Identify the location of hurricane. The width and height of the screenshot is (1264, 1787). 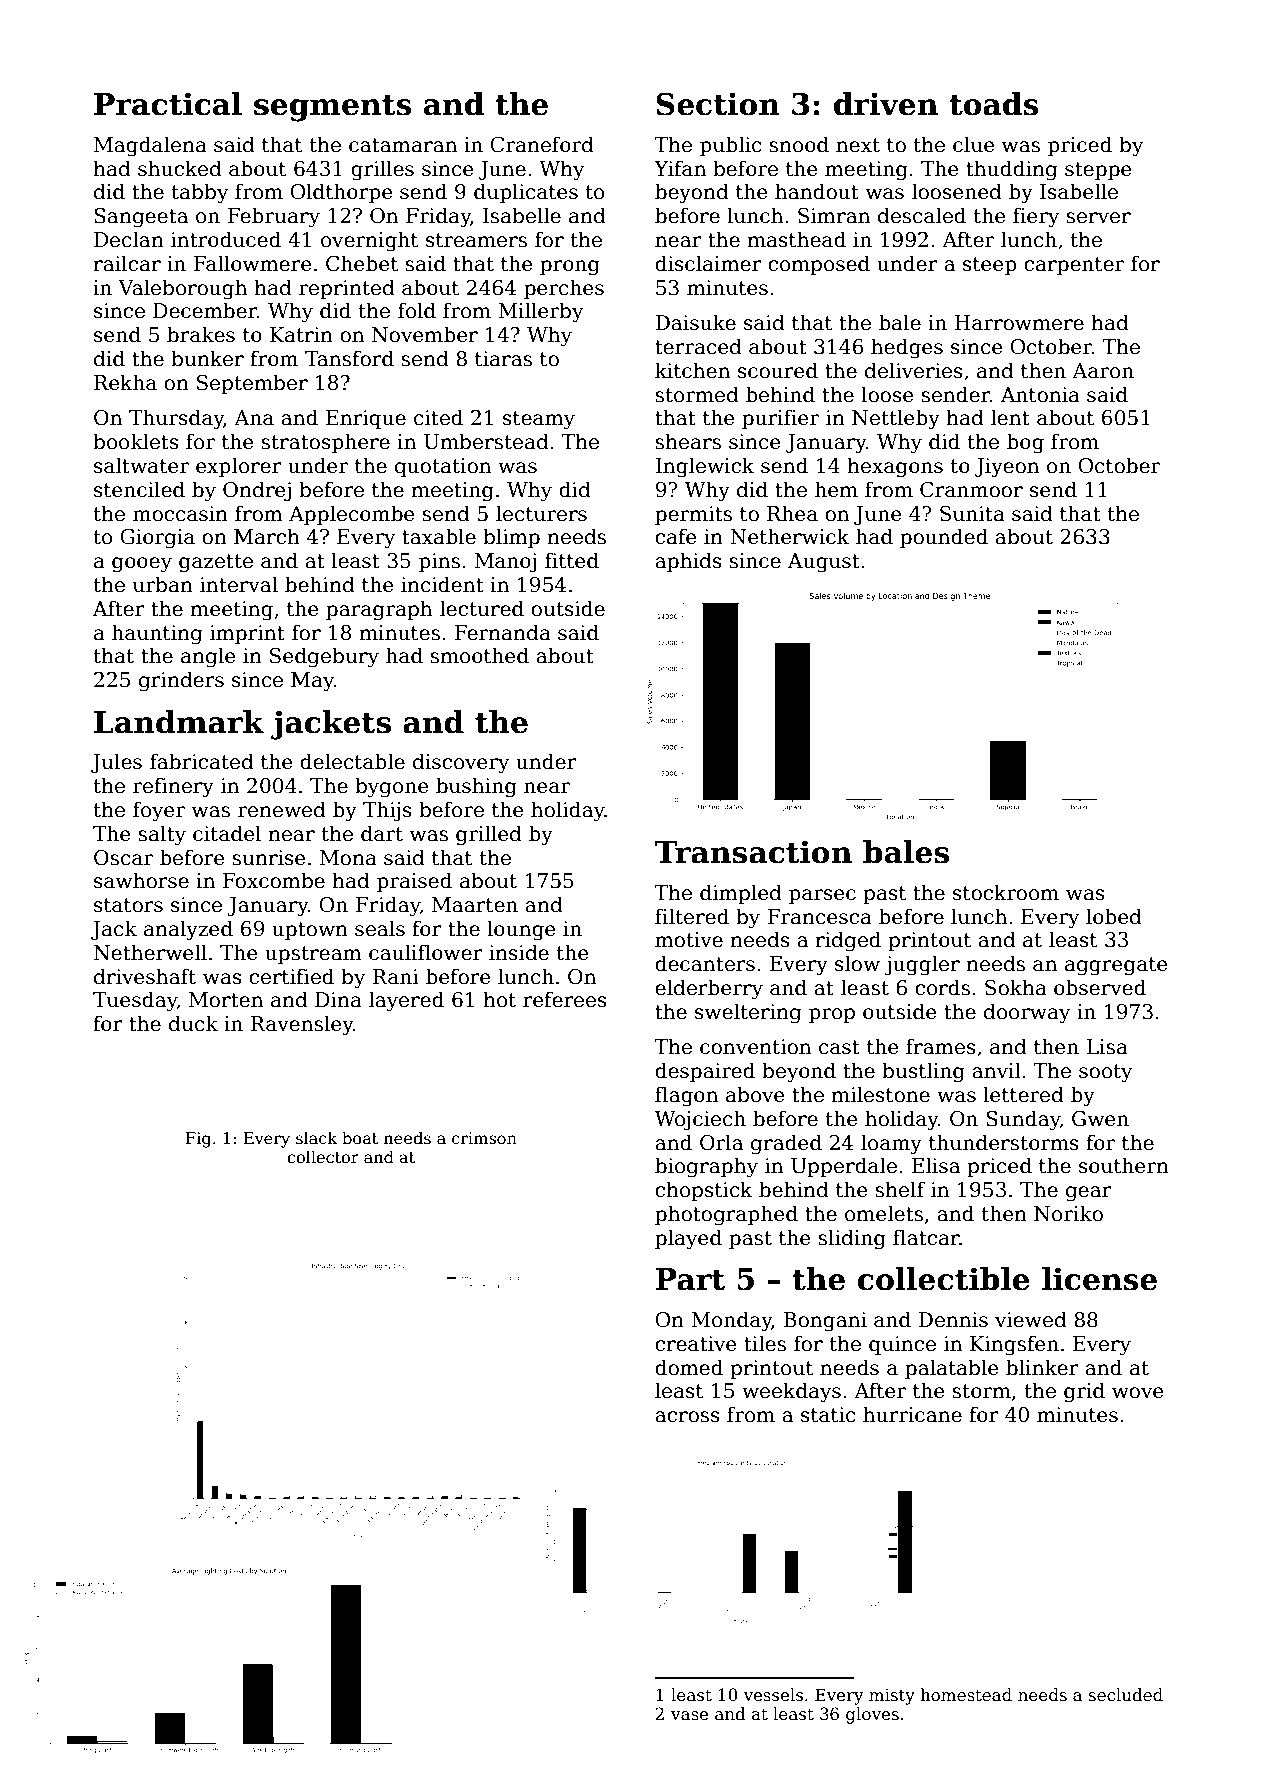
(912, 1414).
